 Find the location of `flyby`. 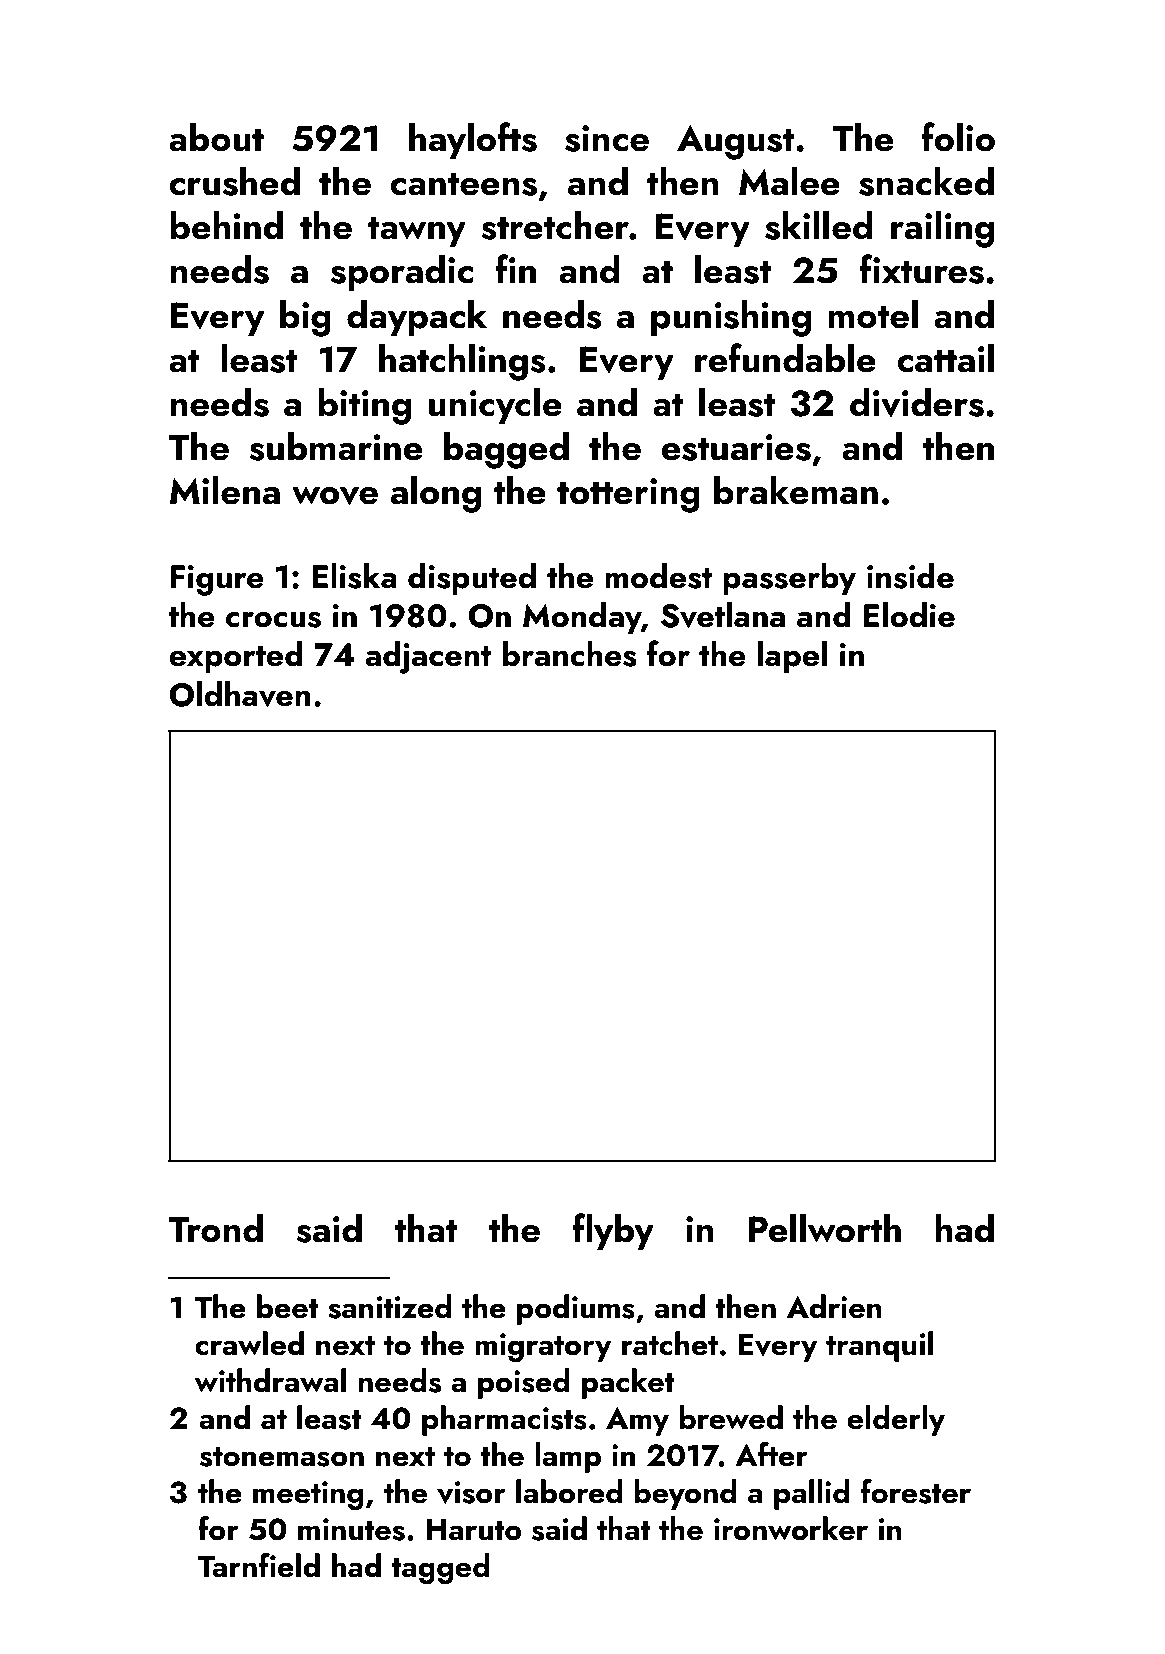

flyby is located at coordinates (613, 1231).
